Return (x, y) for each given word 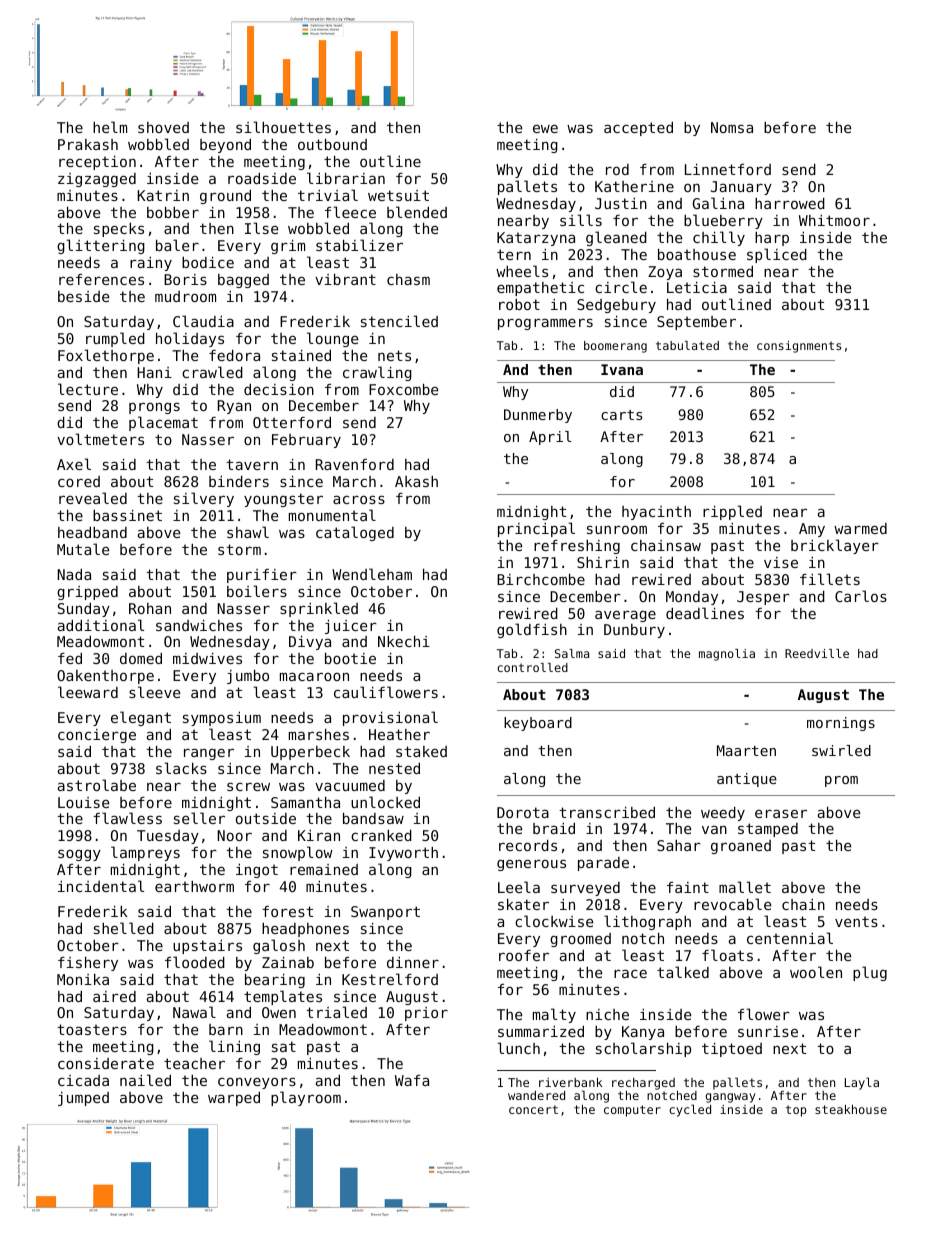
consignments (799, 347)
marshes (319, 734)
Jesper (763, 598)
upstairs (207, 947)
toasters (92, 1029)
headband (92, 532)
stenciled (399, 321)
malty (554, 1015)
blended (417, 212)
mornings (841, 724)
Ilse (261, 228)
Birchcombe (541, 579)
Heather (399, 734)
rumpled (115, 339)
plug (870, 973)
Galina (718, 203)
